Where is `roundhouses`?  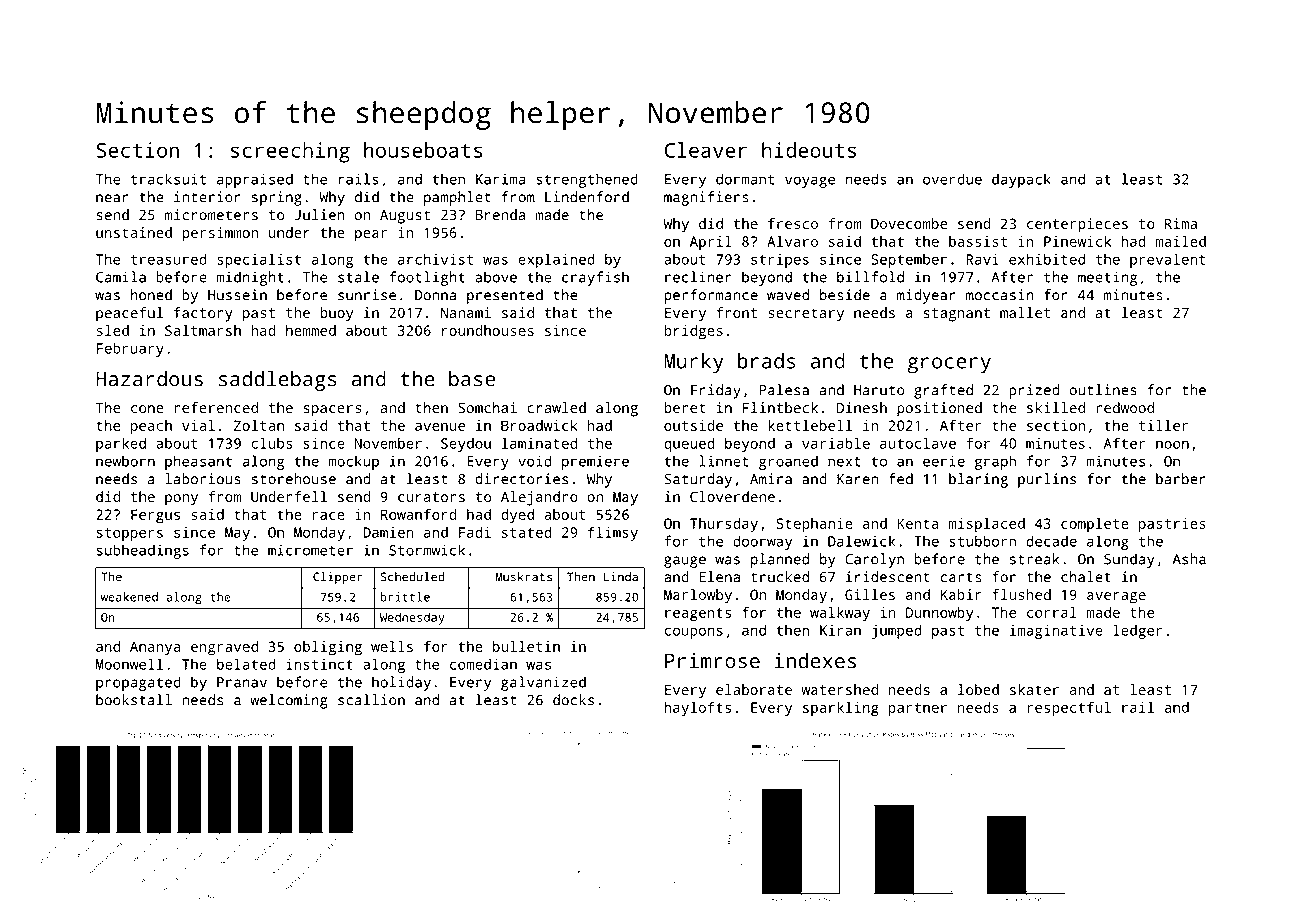
roundhouses is located at coordinates (488, 330).
